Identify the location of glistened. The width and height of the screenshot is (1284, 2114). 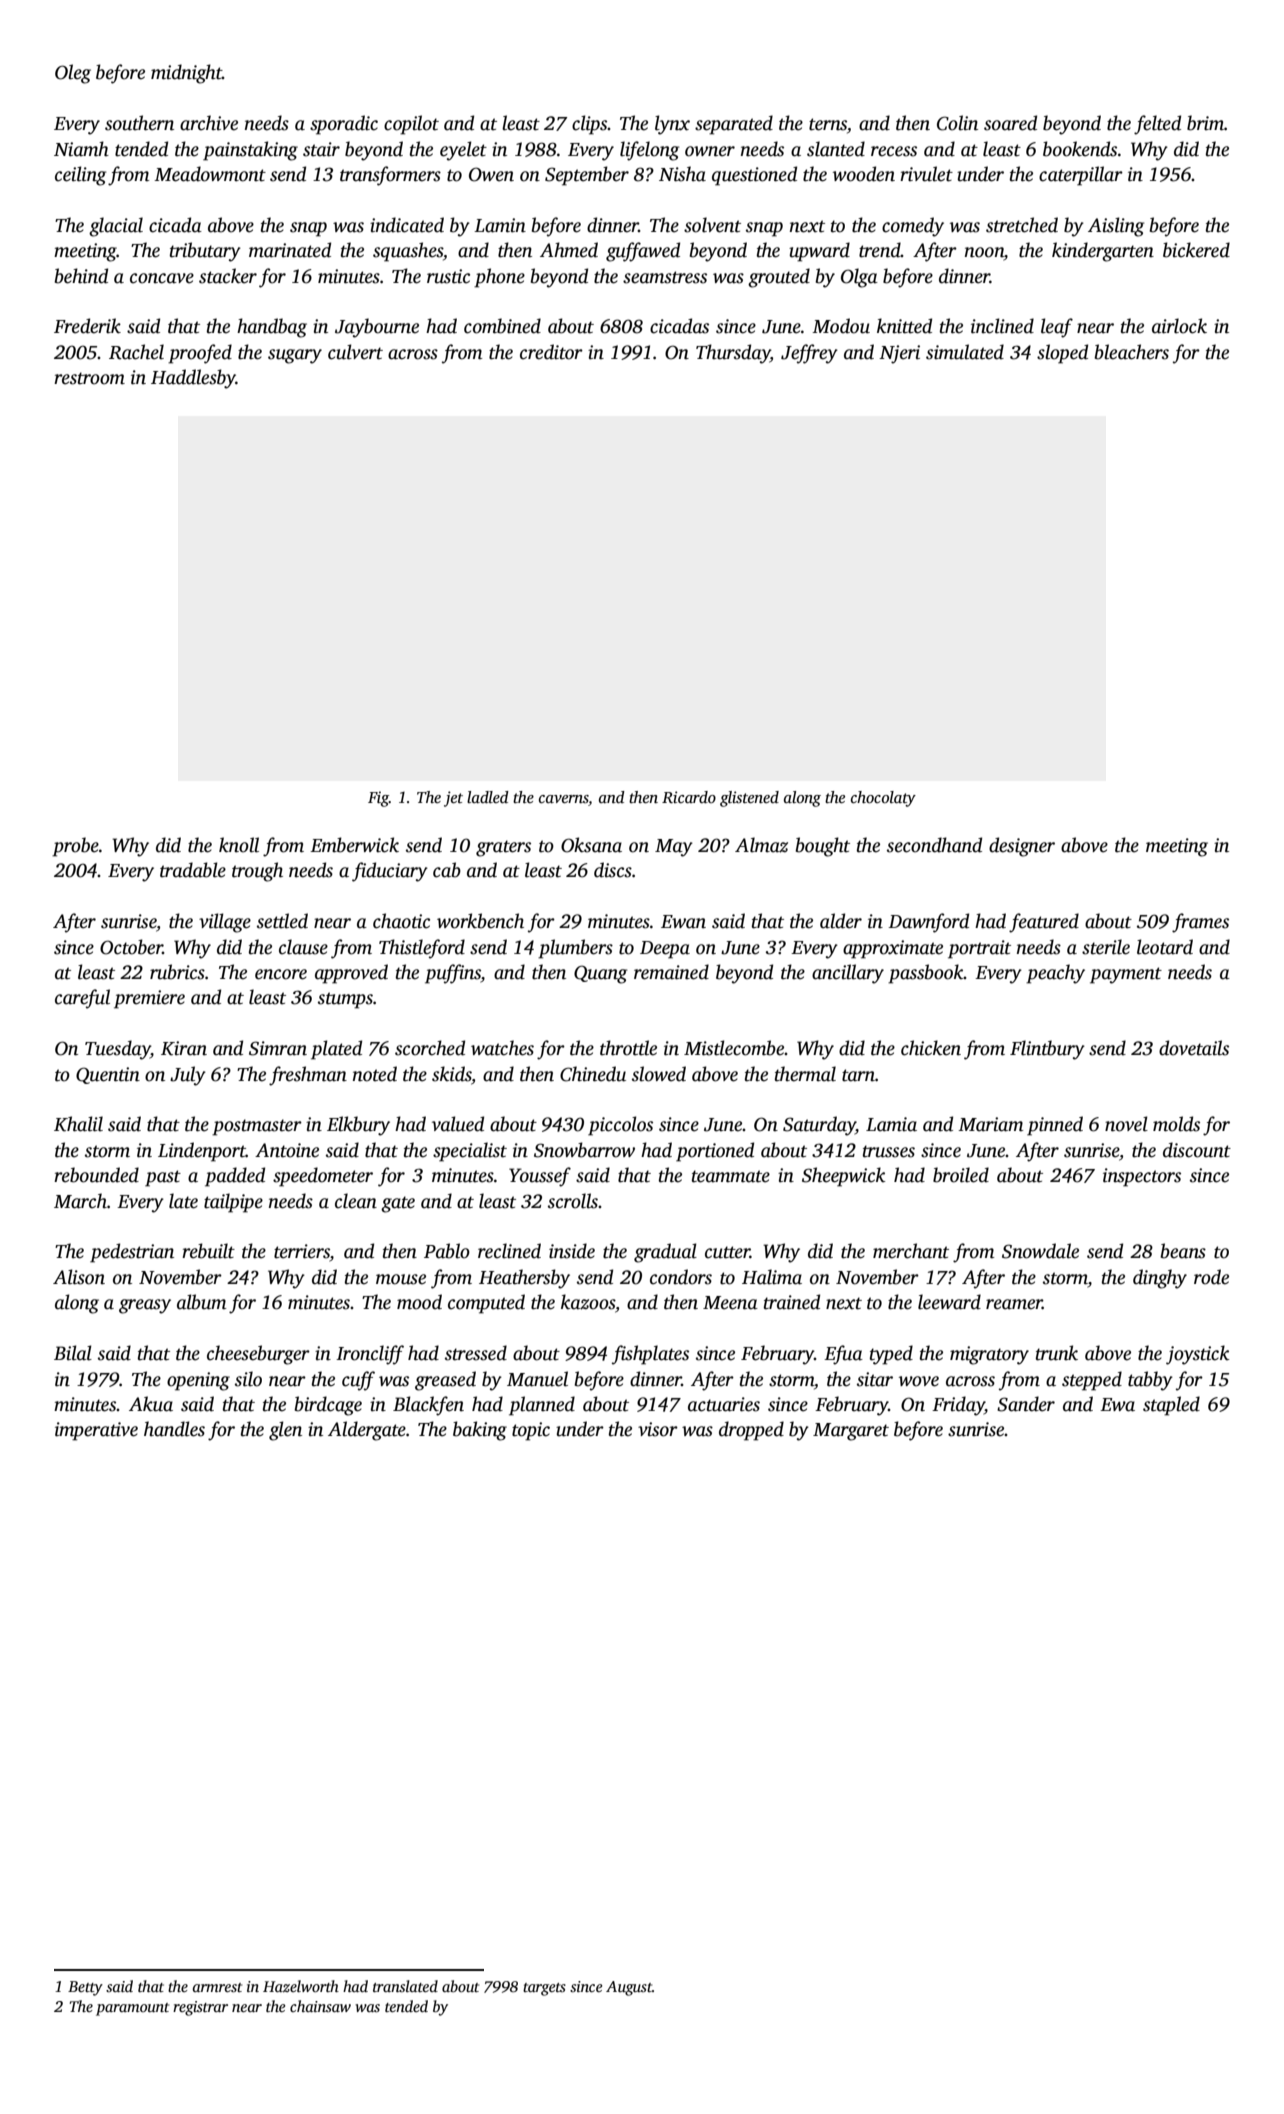
(749, 799).
